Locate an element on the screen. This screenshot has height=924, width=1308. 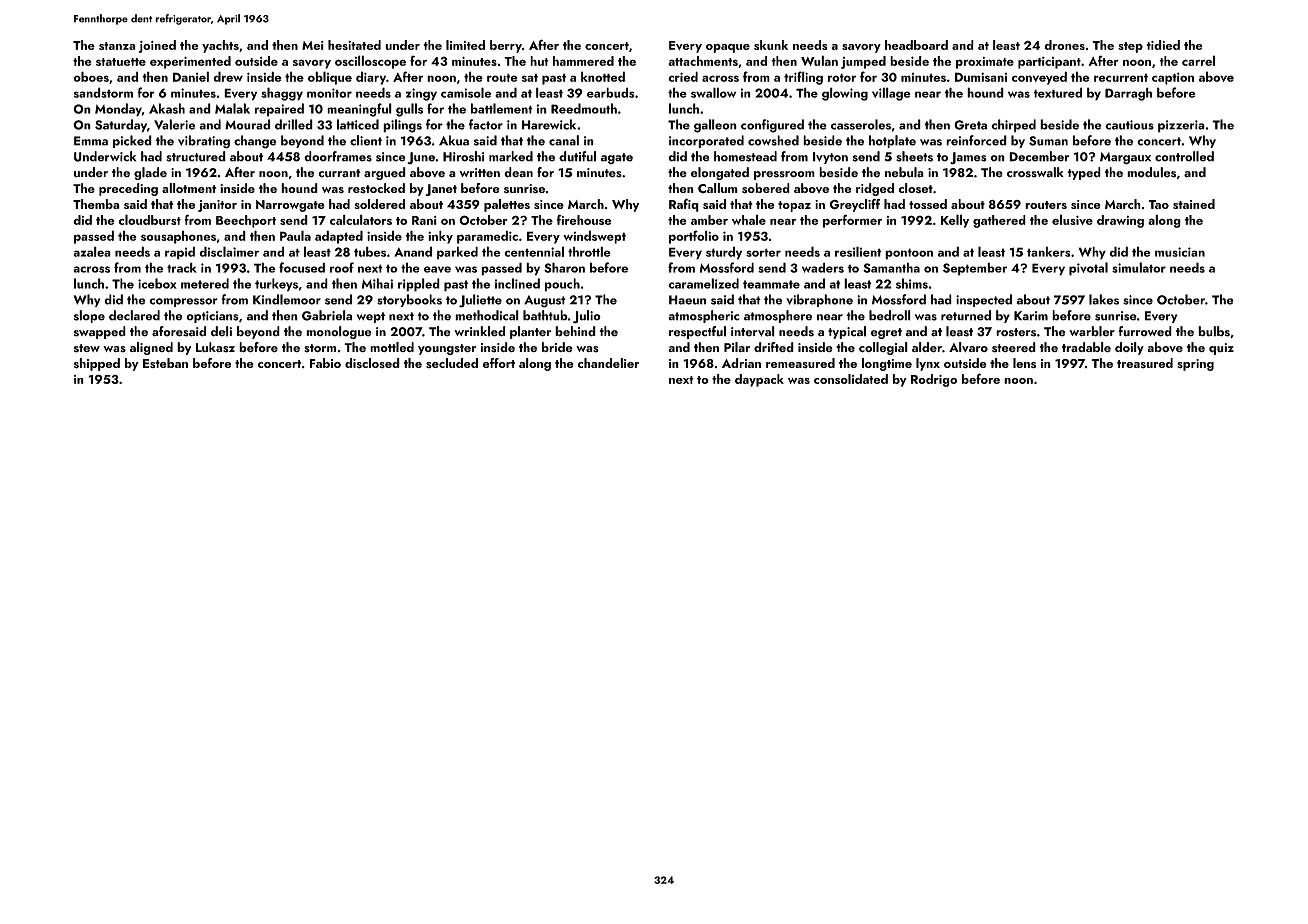
daypack is located at coordinates (759, 380).
